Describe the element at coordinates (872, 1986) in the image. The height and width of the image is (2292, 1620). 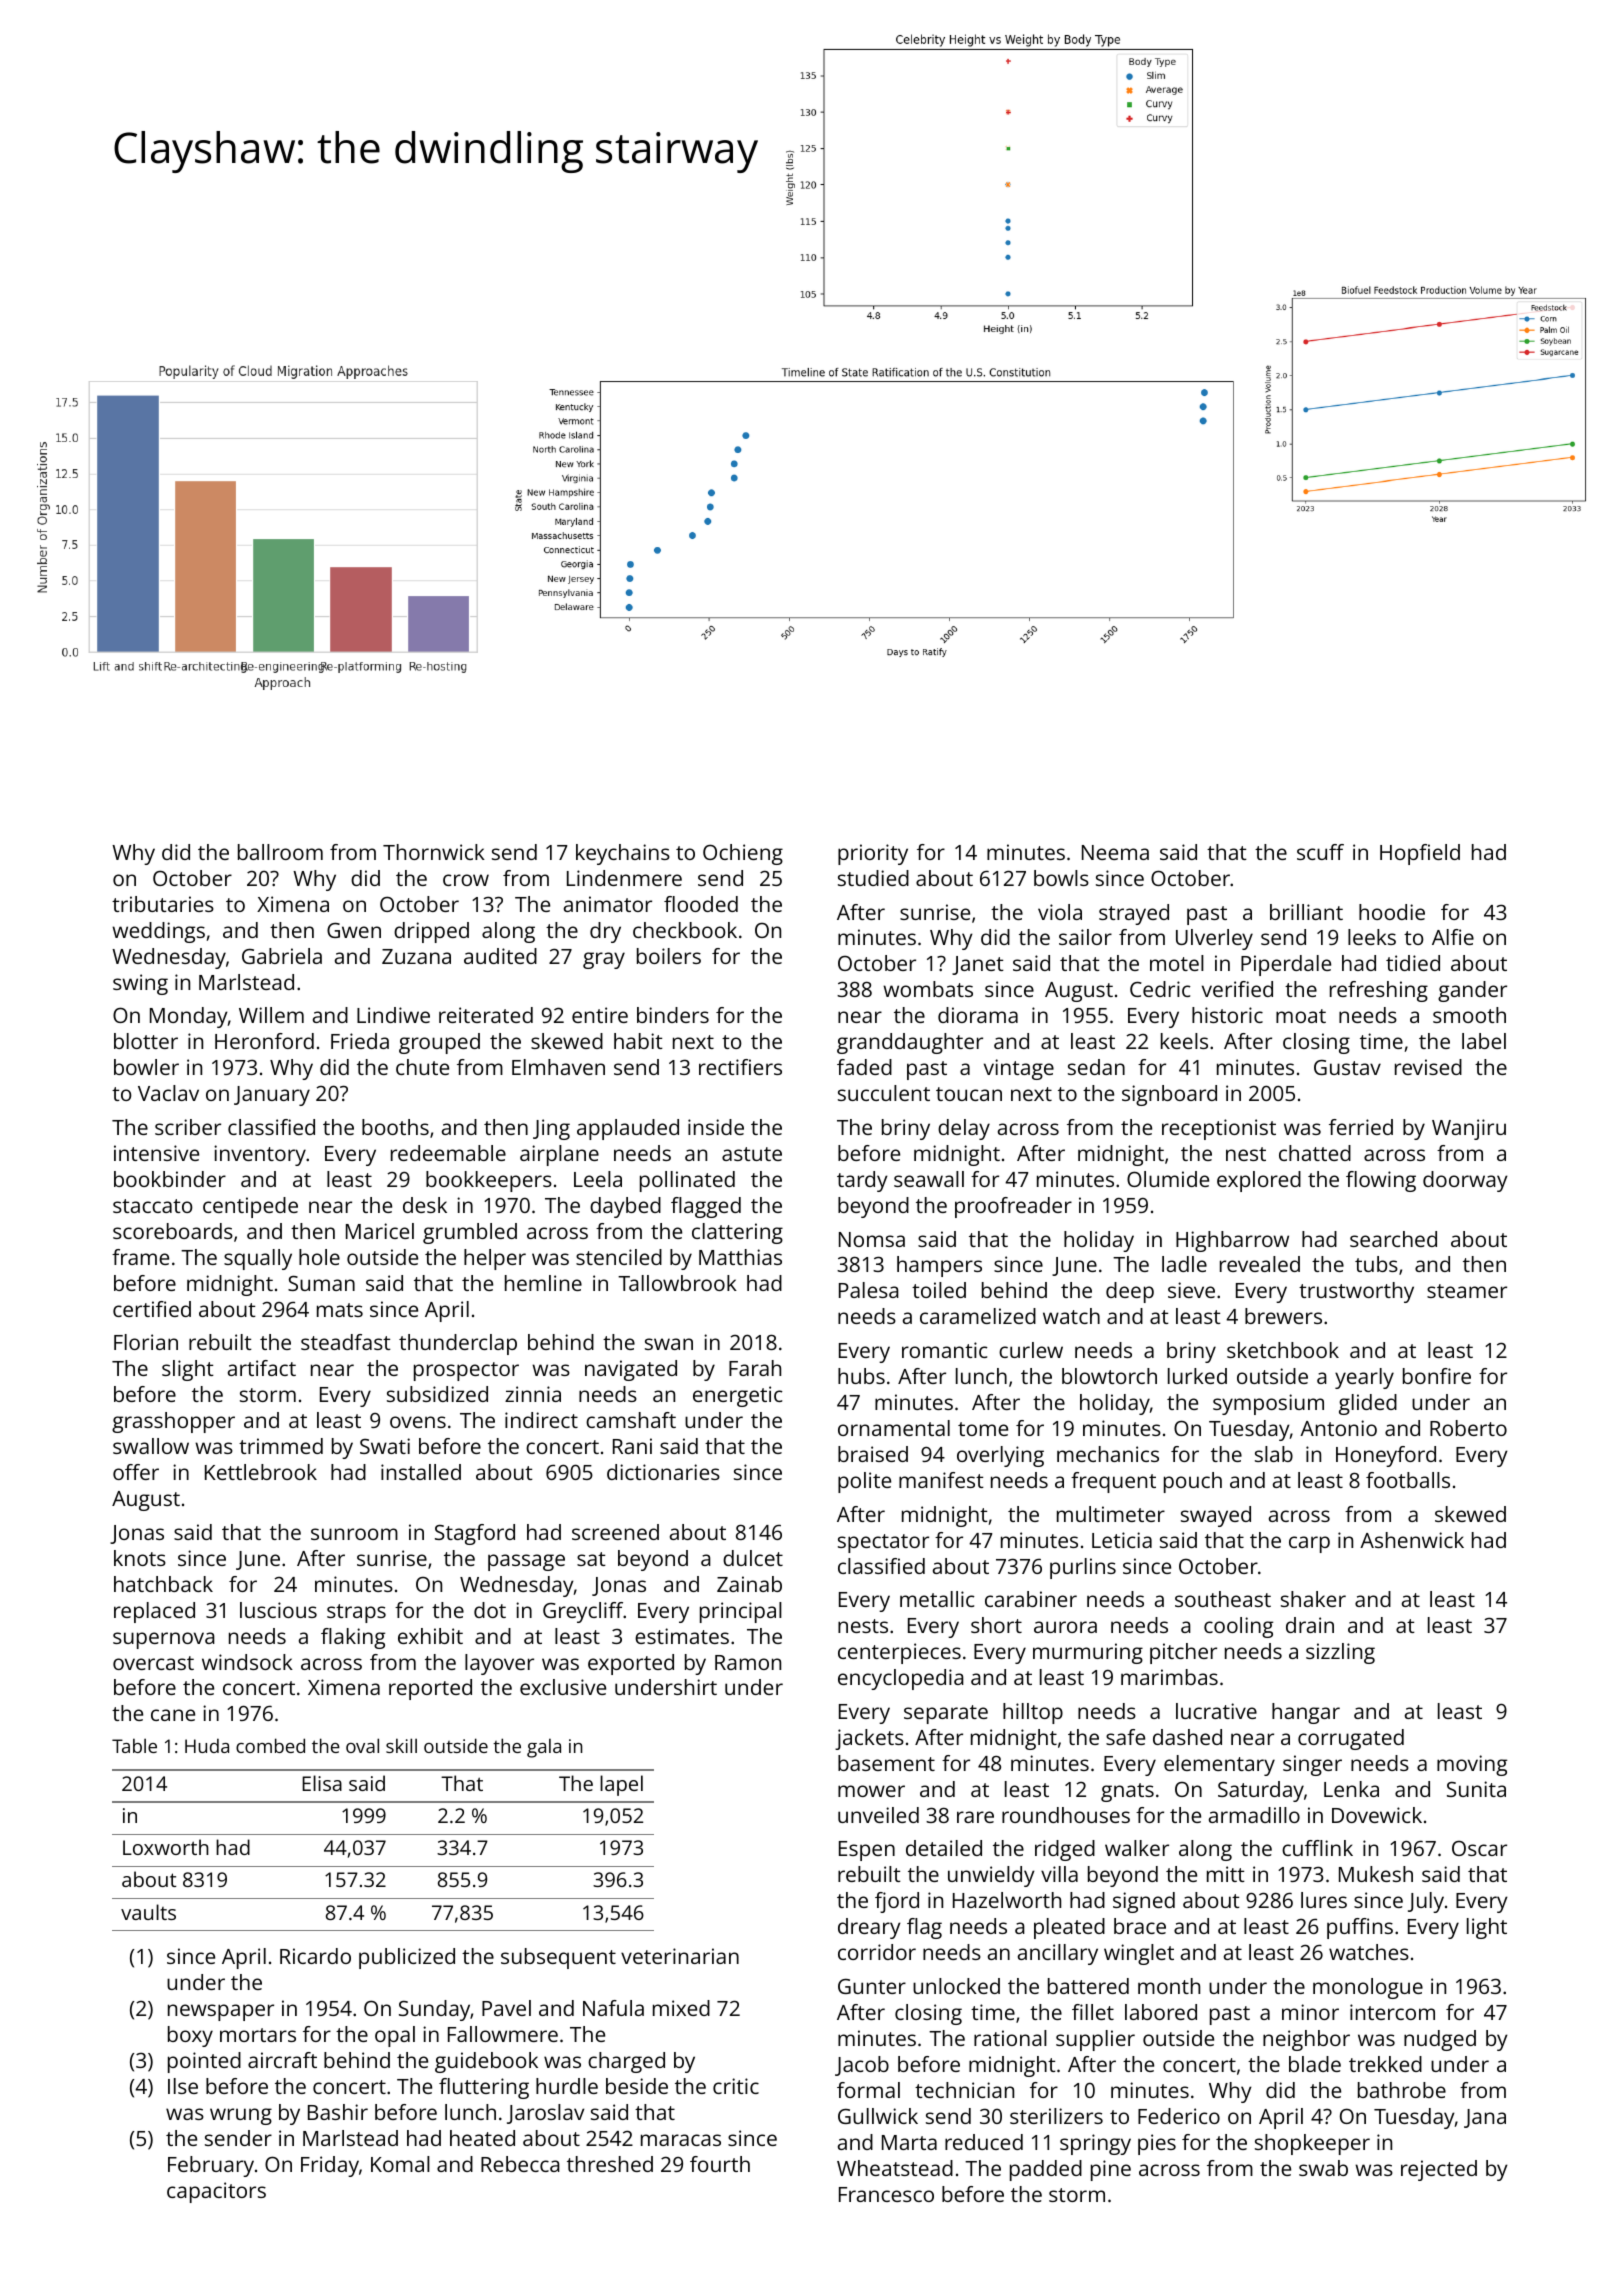
I see `Gunter` at that location.
